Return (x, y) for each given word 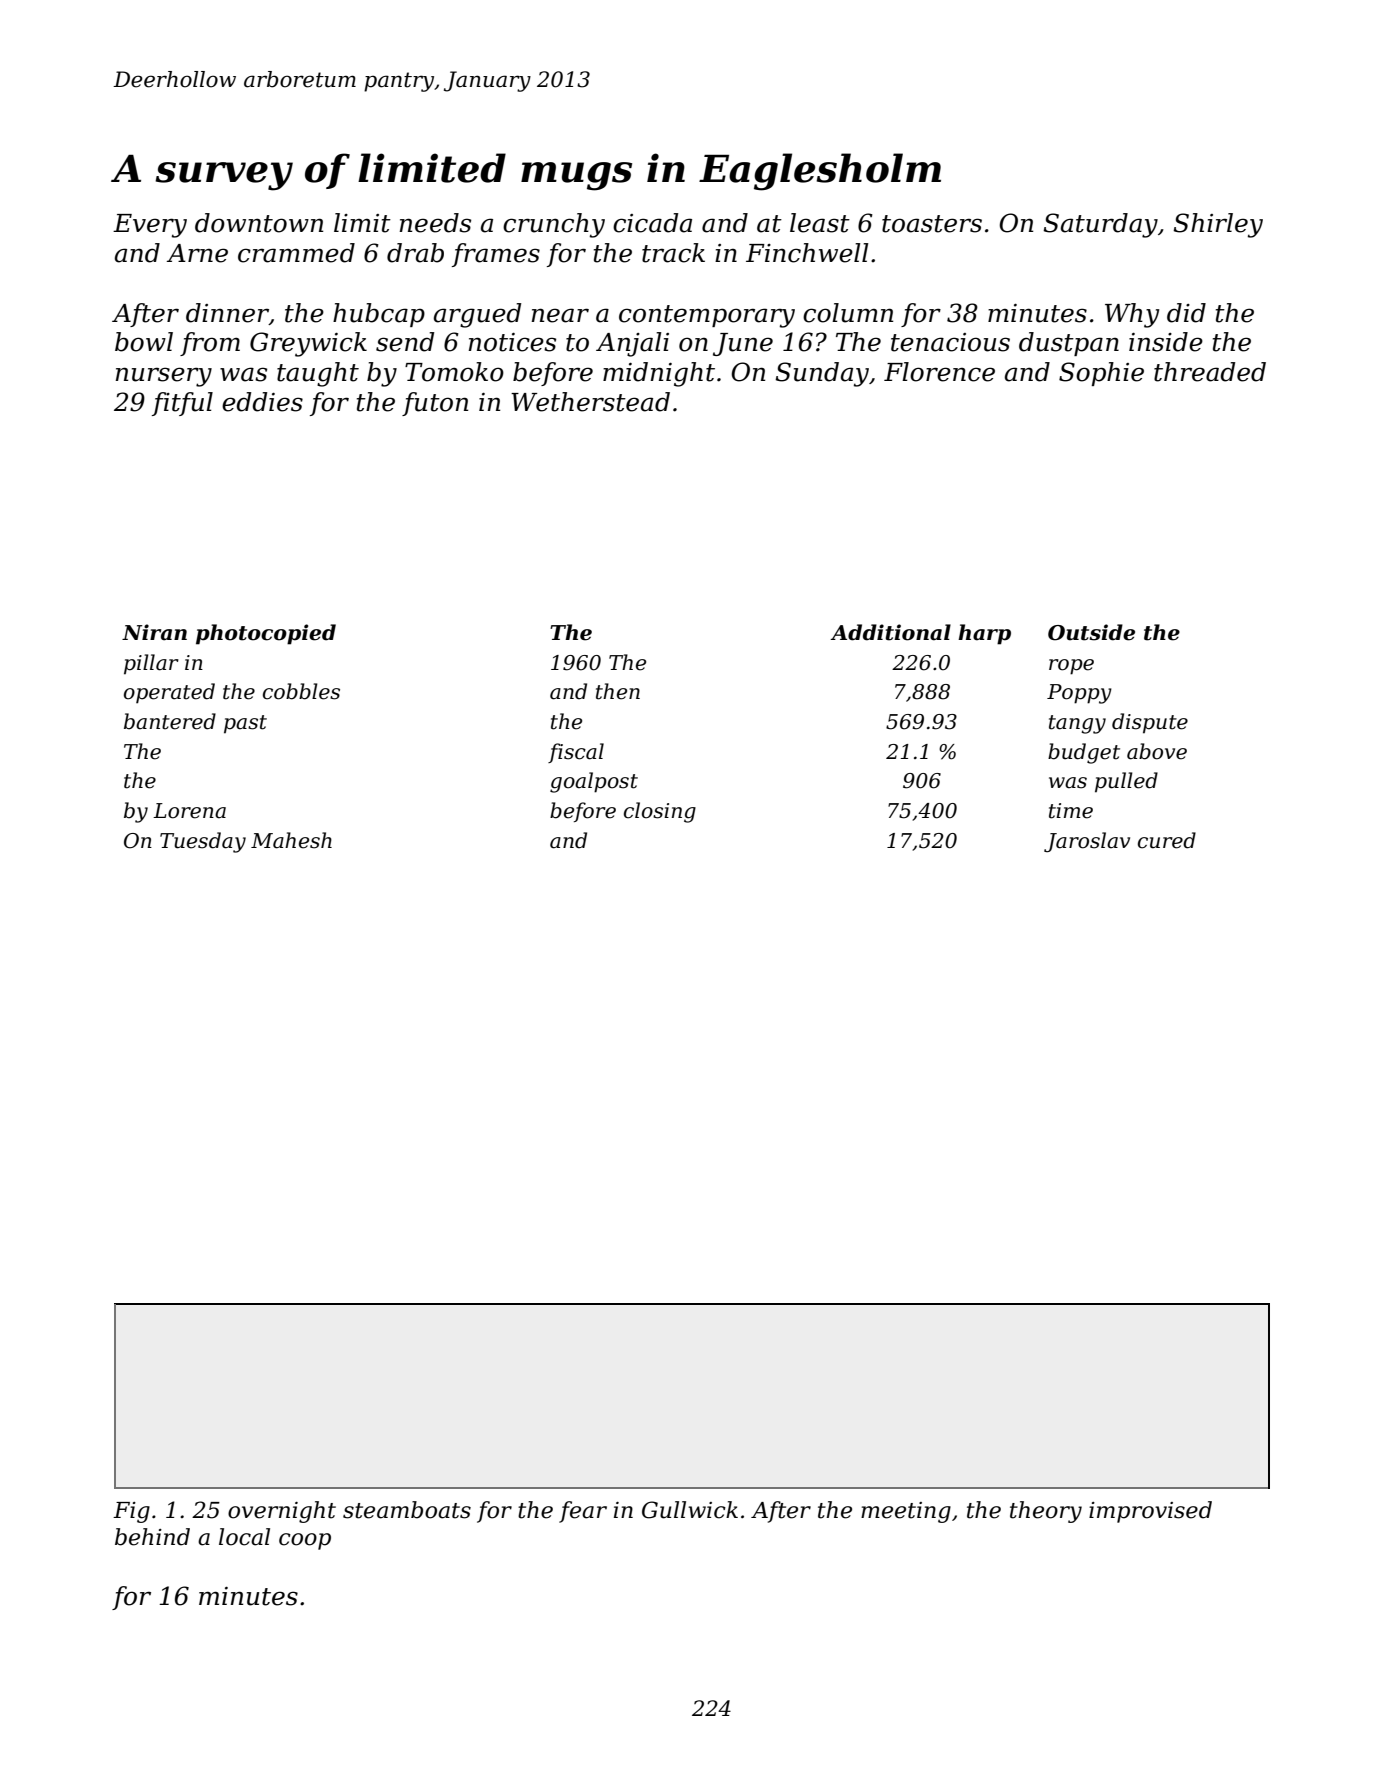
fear (583, 1512)
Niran (154, 632)
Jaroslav (1087, 842)
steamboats (407, 1510)
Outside (1091, 632)
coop (305, 1541)
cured (1167, 840)
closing (660, 812)
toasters (932, 224)
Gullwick (690, 1510)
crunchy (554, 225)
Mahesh (291, 840)
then (618, 691)
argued (477, 315)
